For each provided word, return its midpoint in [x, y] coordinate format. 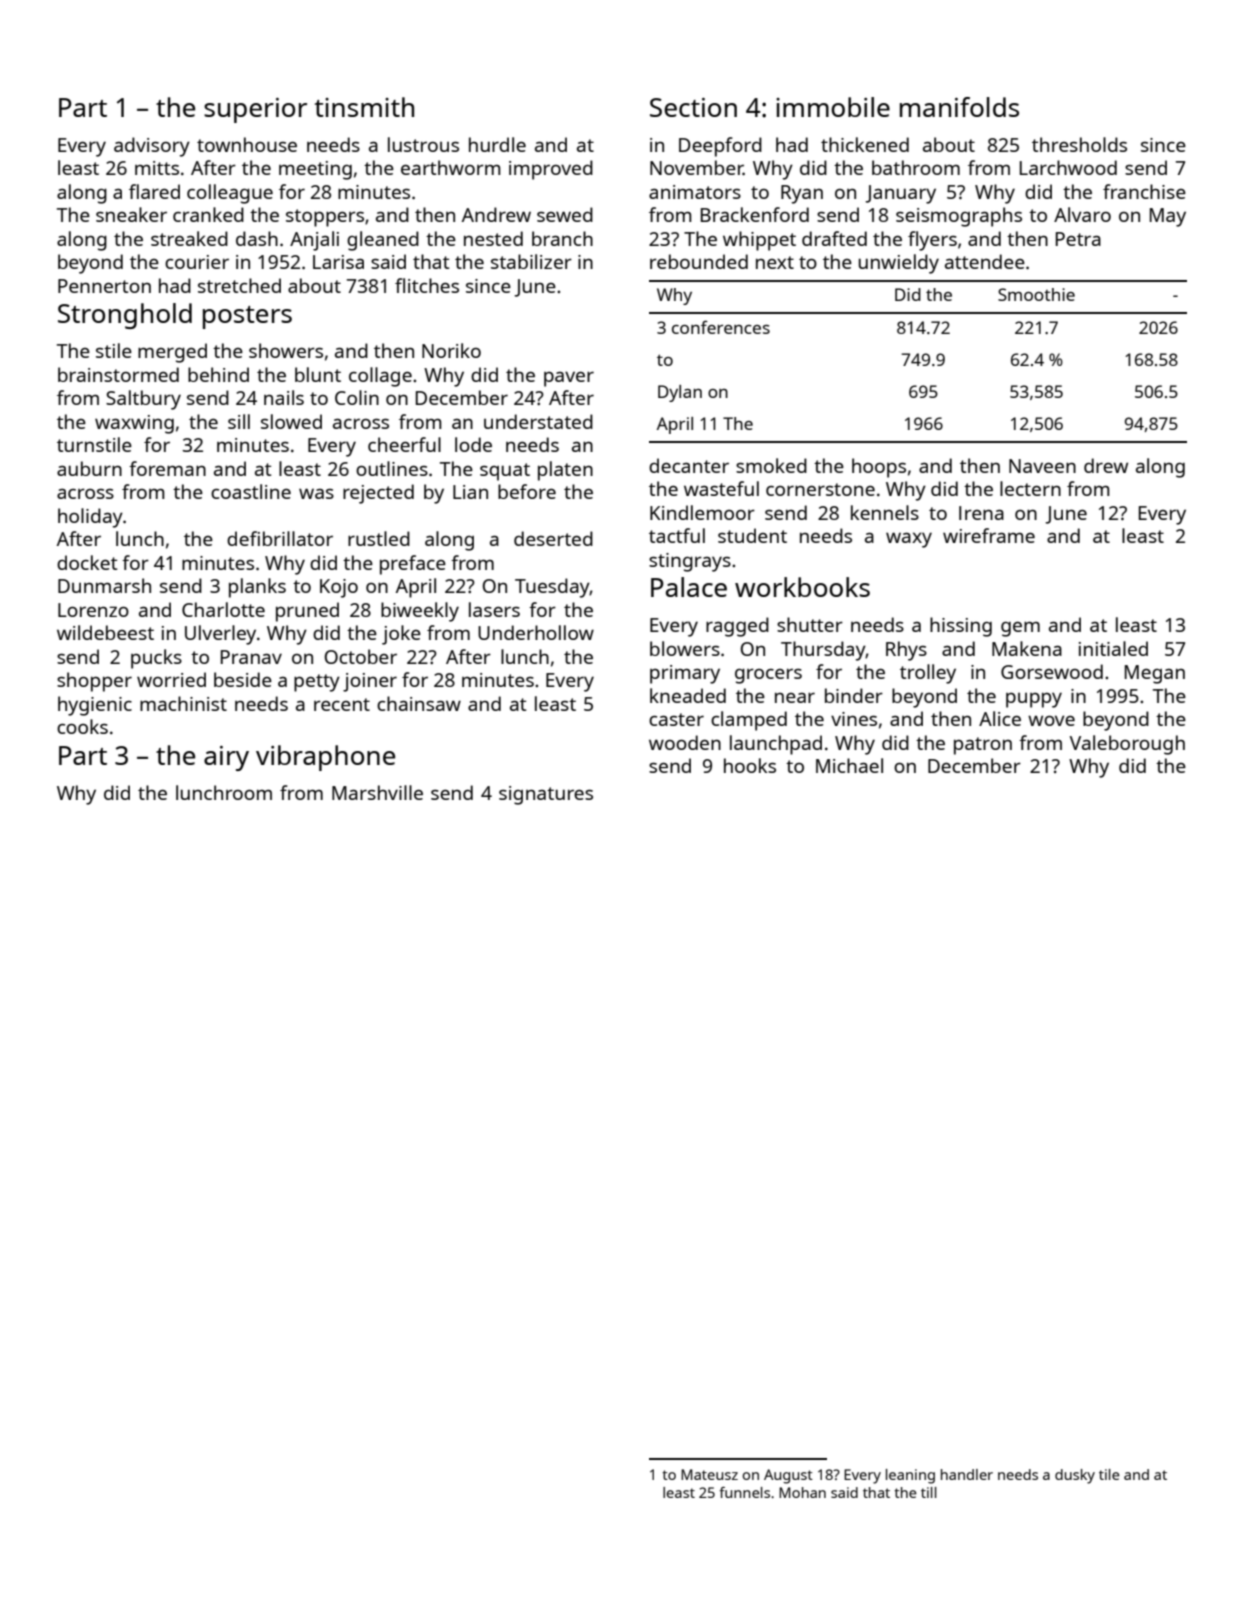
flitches [427, 285]
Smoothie [1036, 294]
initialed [1113, 648]
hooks [750, 765]
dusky [1075, 1476]
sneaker [131, 214]
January [900, 194]
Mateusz [709, 1474]
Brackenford [755, 214]
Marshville [377, 792]
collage [380, 377]
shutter [810, 624]
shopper [94, 682]
